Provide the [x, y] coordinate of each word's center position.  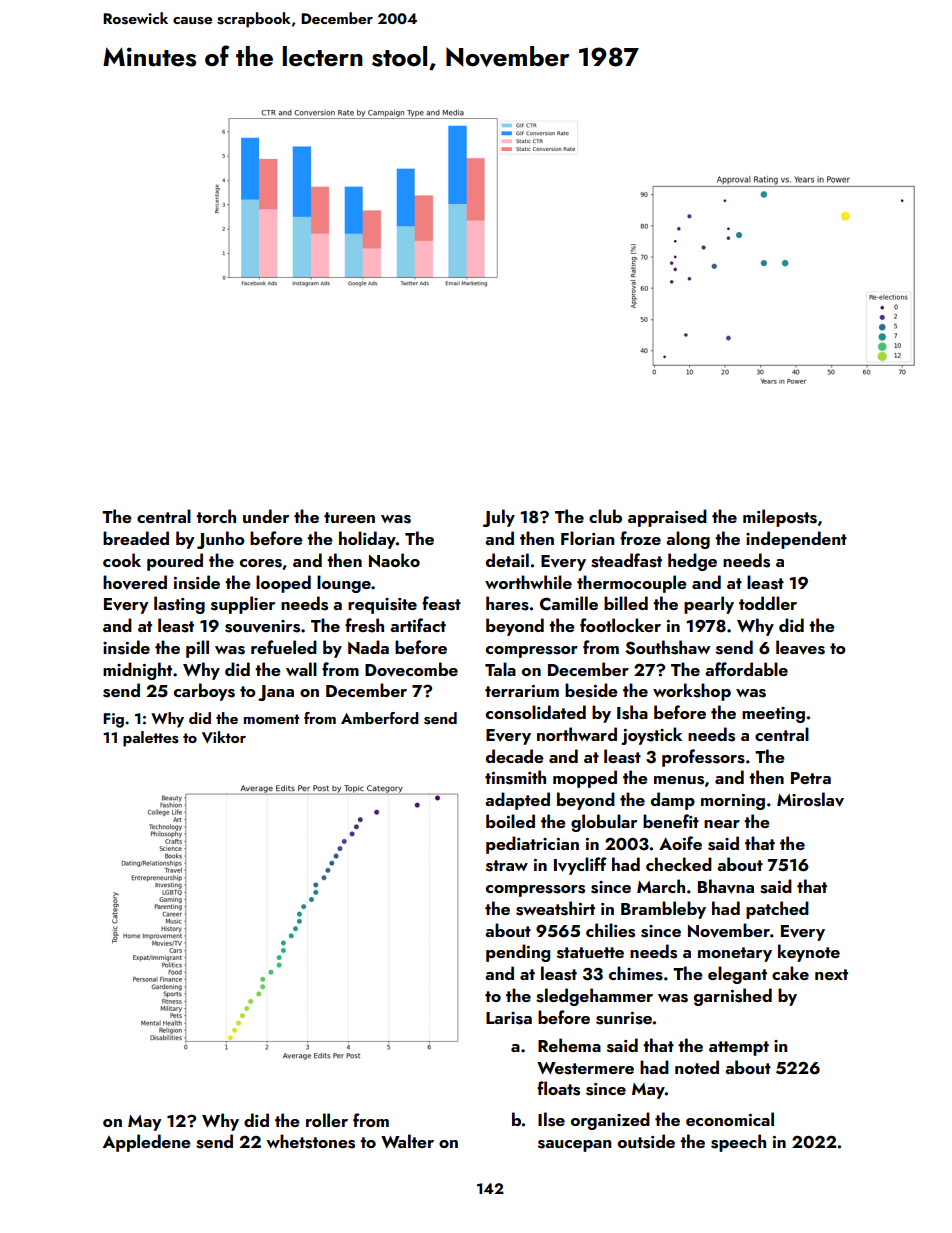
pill [197, 649]
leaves [800, 647]
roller [327, 1120]
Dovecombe [411, 669]
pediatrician [532, 845]
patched [777, 910]
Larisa [509, 1018]
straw [507, 866]
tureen [349, 517]
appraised [667, 518]
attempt [739, 1048]
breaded [136, 538]
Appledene [147, 1143]
